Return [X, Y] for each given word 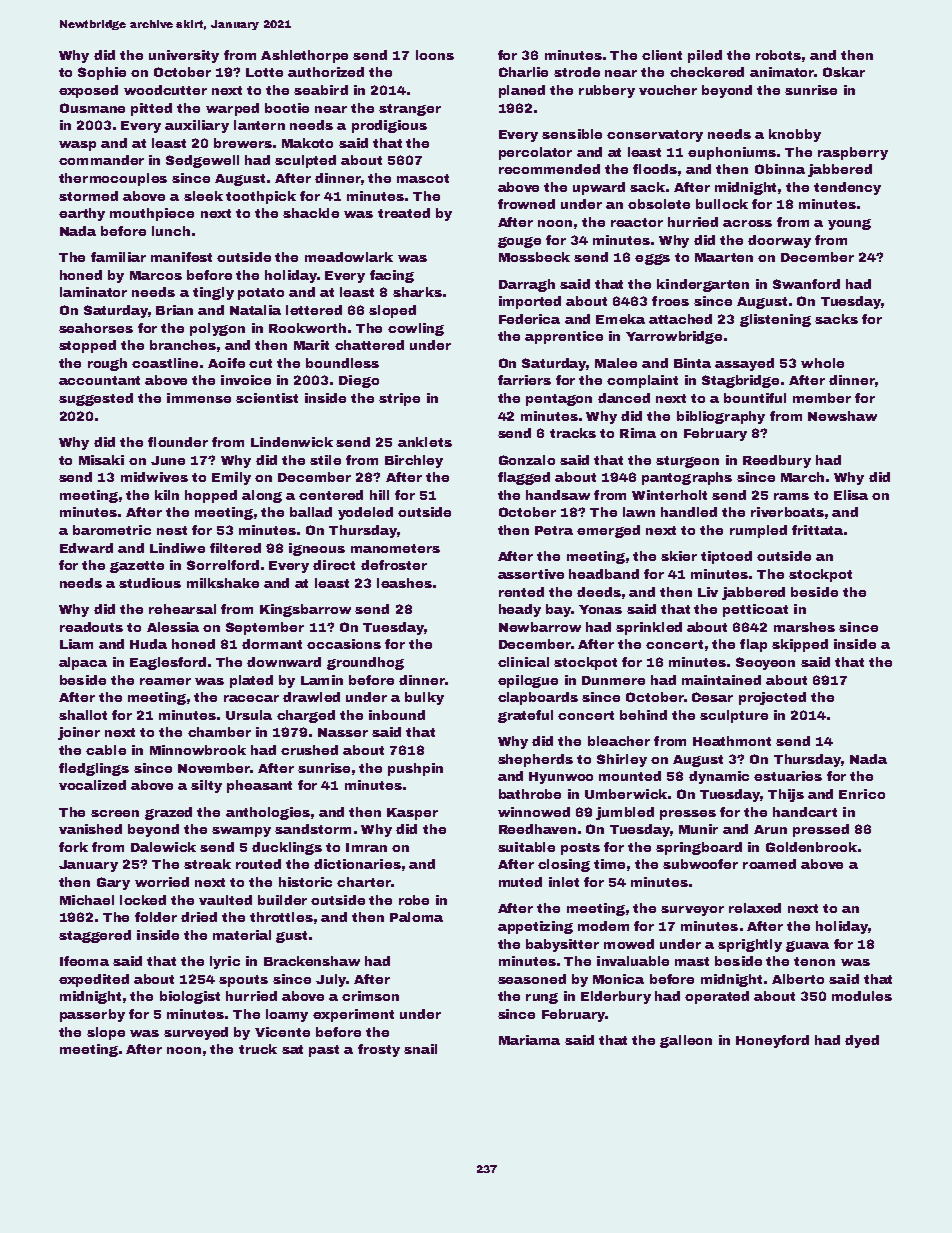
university [184, 56]
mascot [423, 178]
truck [258, 1049]
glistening [775, 320]
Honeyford [772, 1041]
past [324, 1051]
